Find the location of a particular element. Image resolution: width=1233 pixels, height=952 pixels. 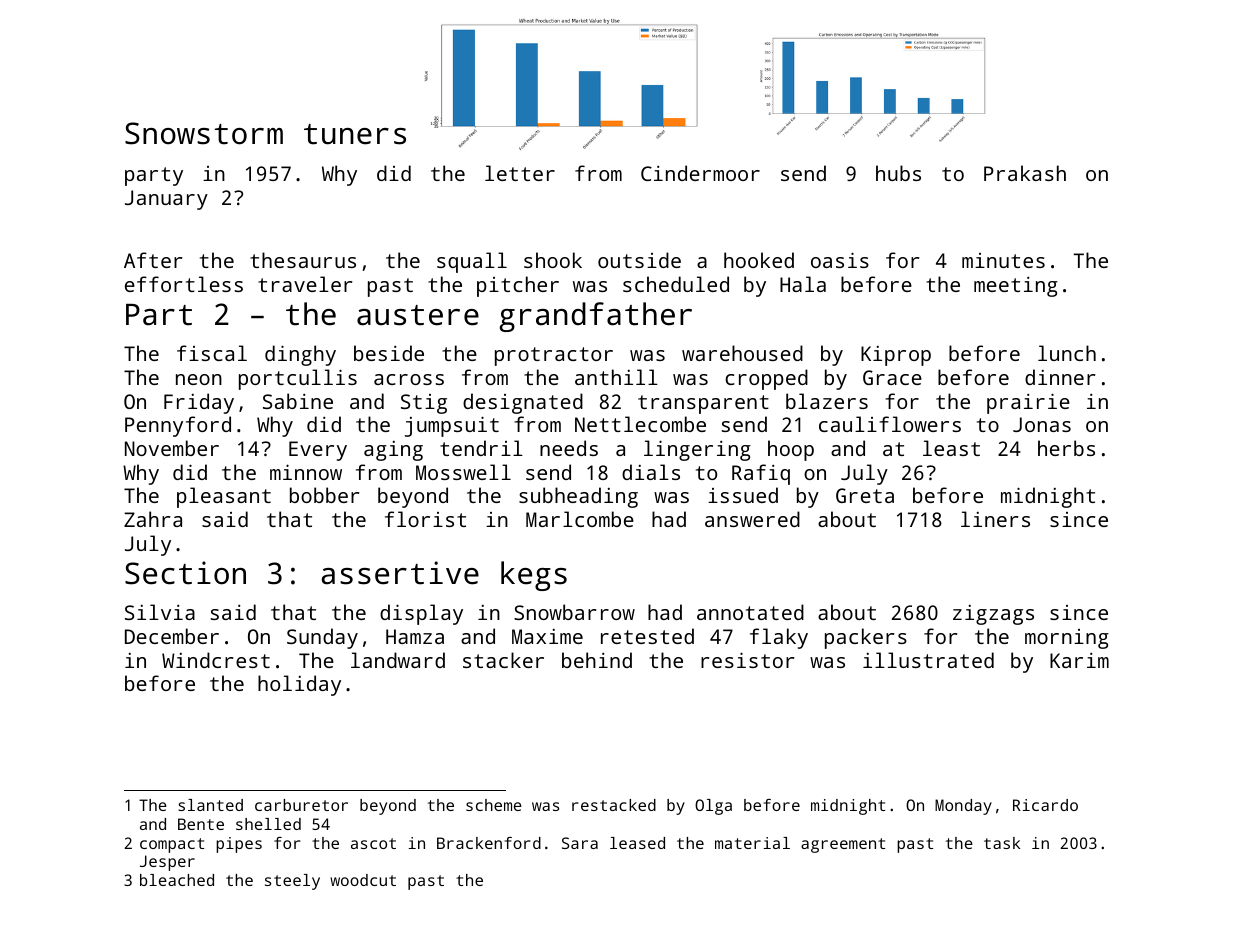

Snowbarrow is located at coordinates (574, 612).
